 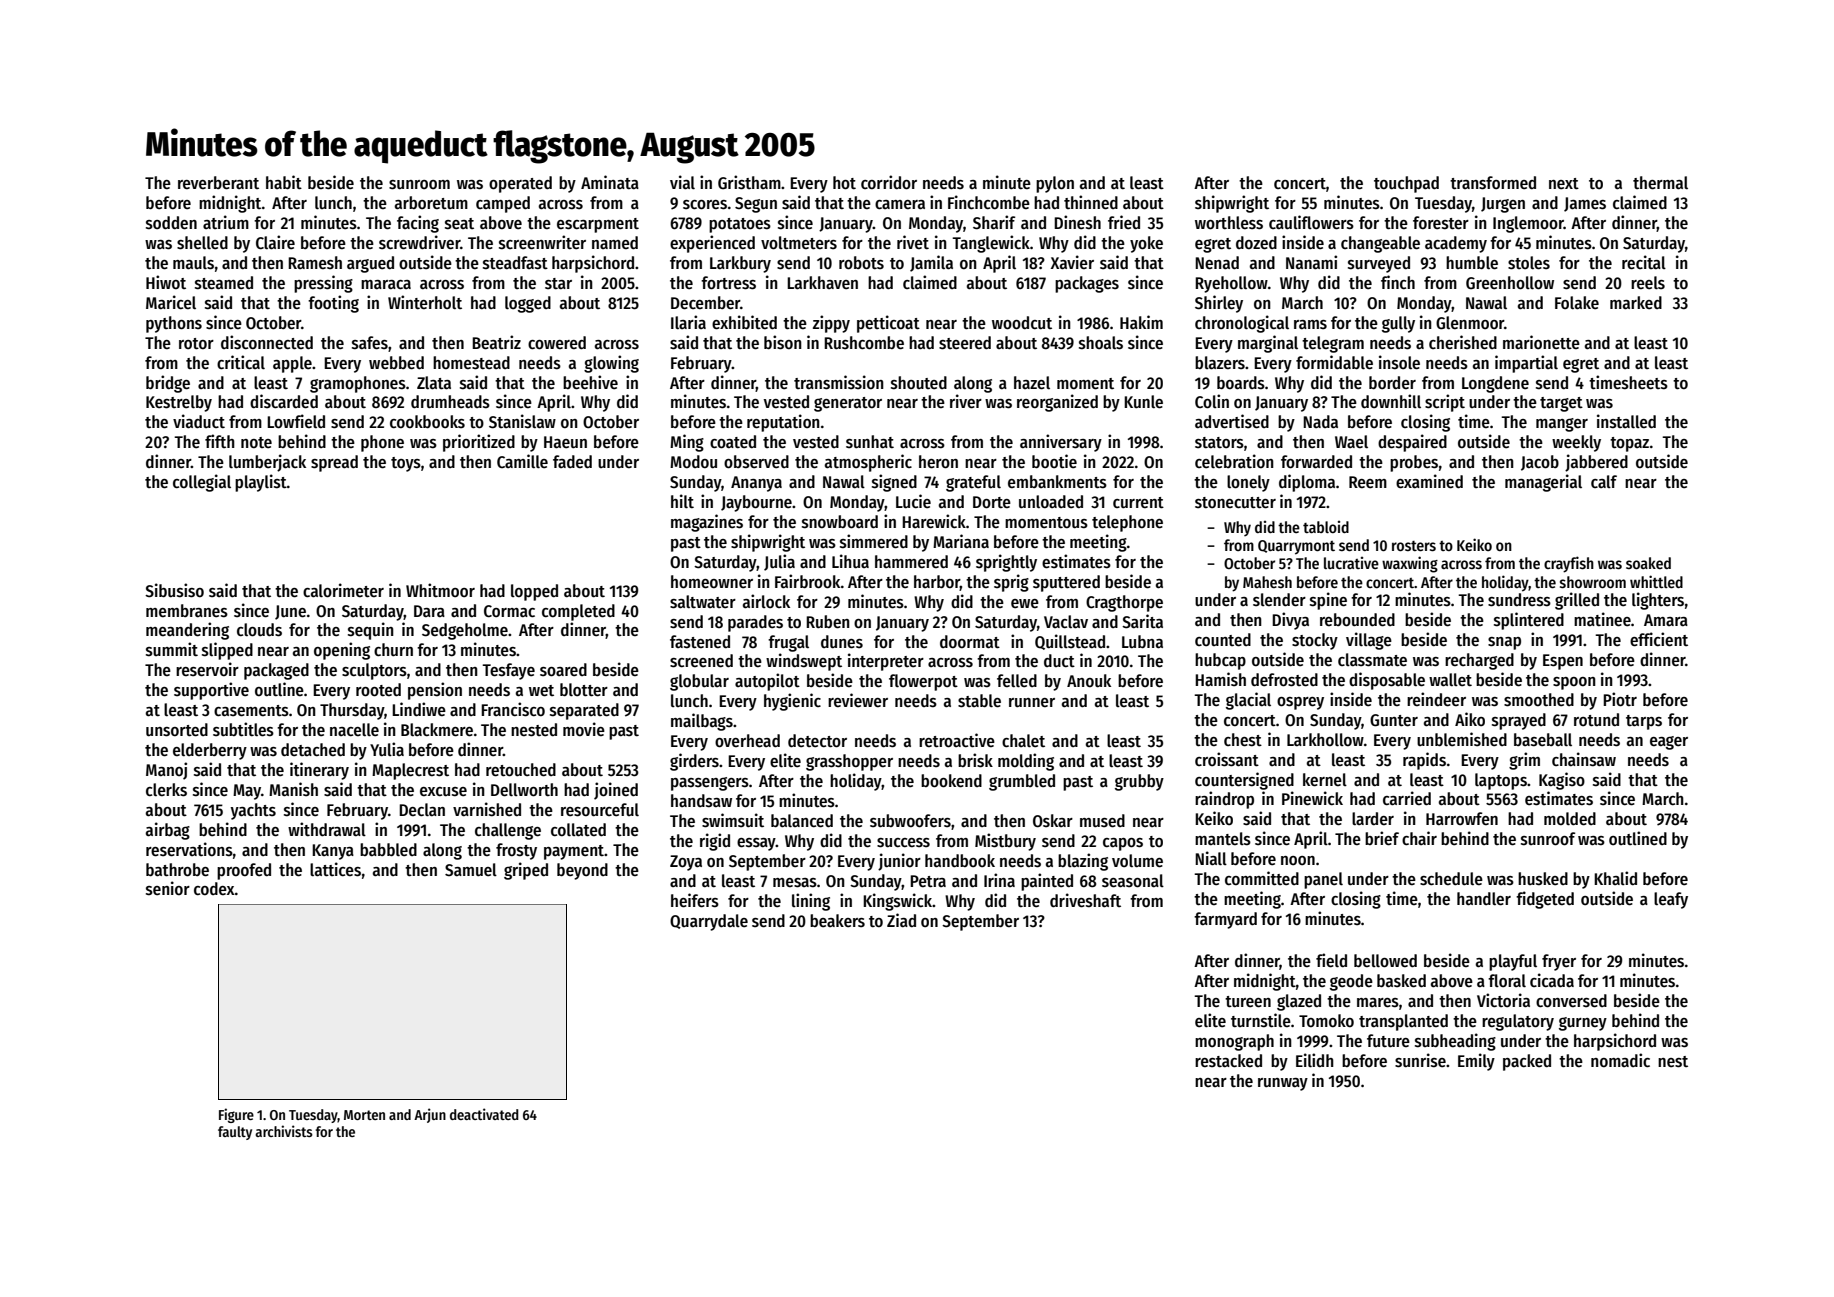 What do you see at coordinates (1456, 244) in the image?
I see `academy` at bounding box center [1456, 244].
